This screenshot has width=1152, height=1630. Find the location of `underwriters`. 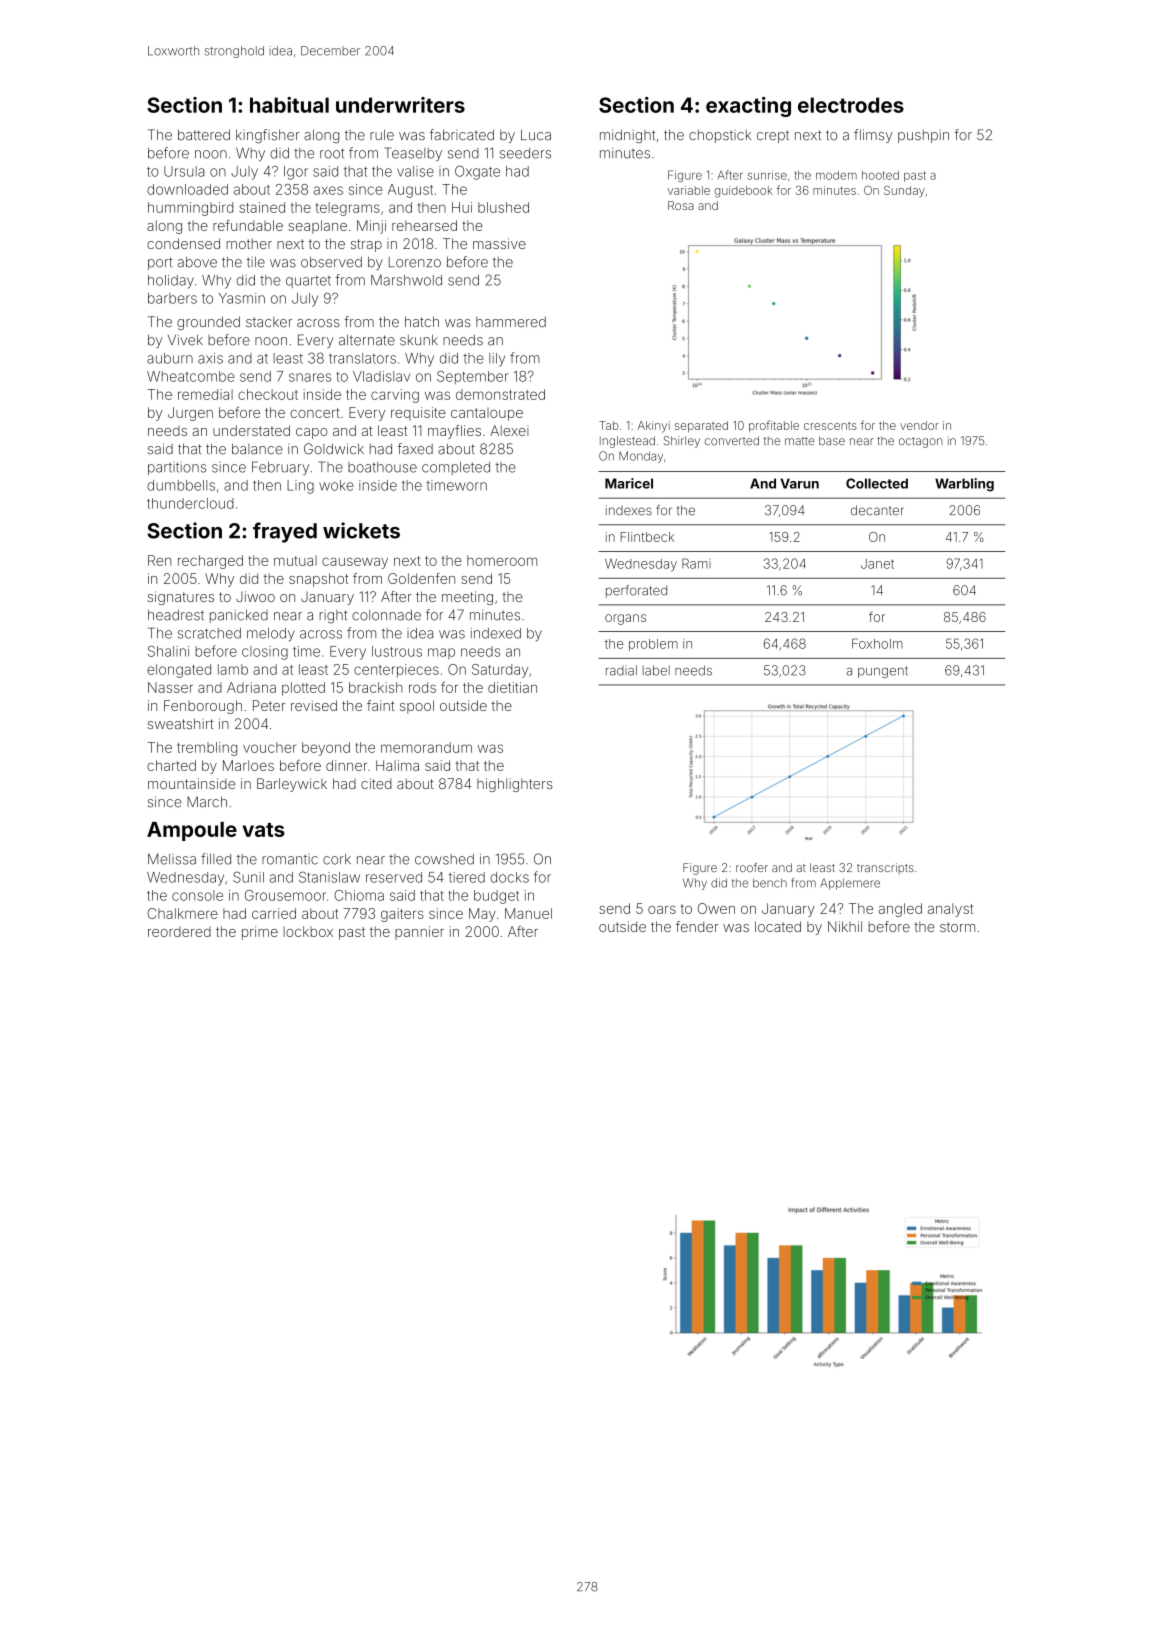

underwriters is located at coordinates (400, 105).
